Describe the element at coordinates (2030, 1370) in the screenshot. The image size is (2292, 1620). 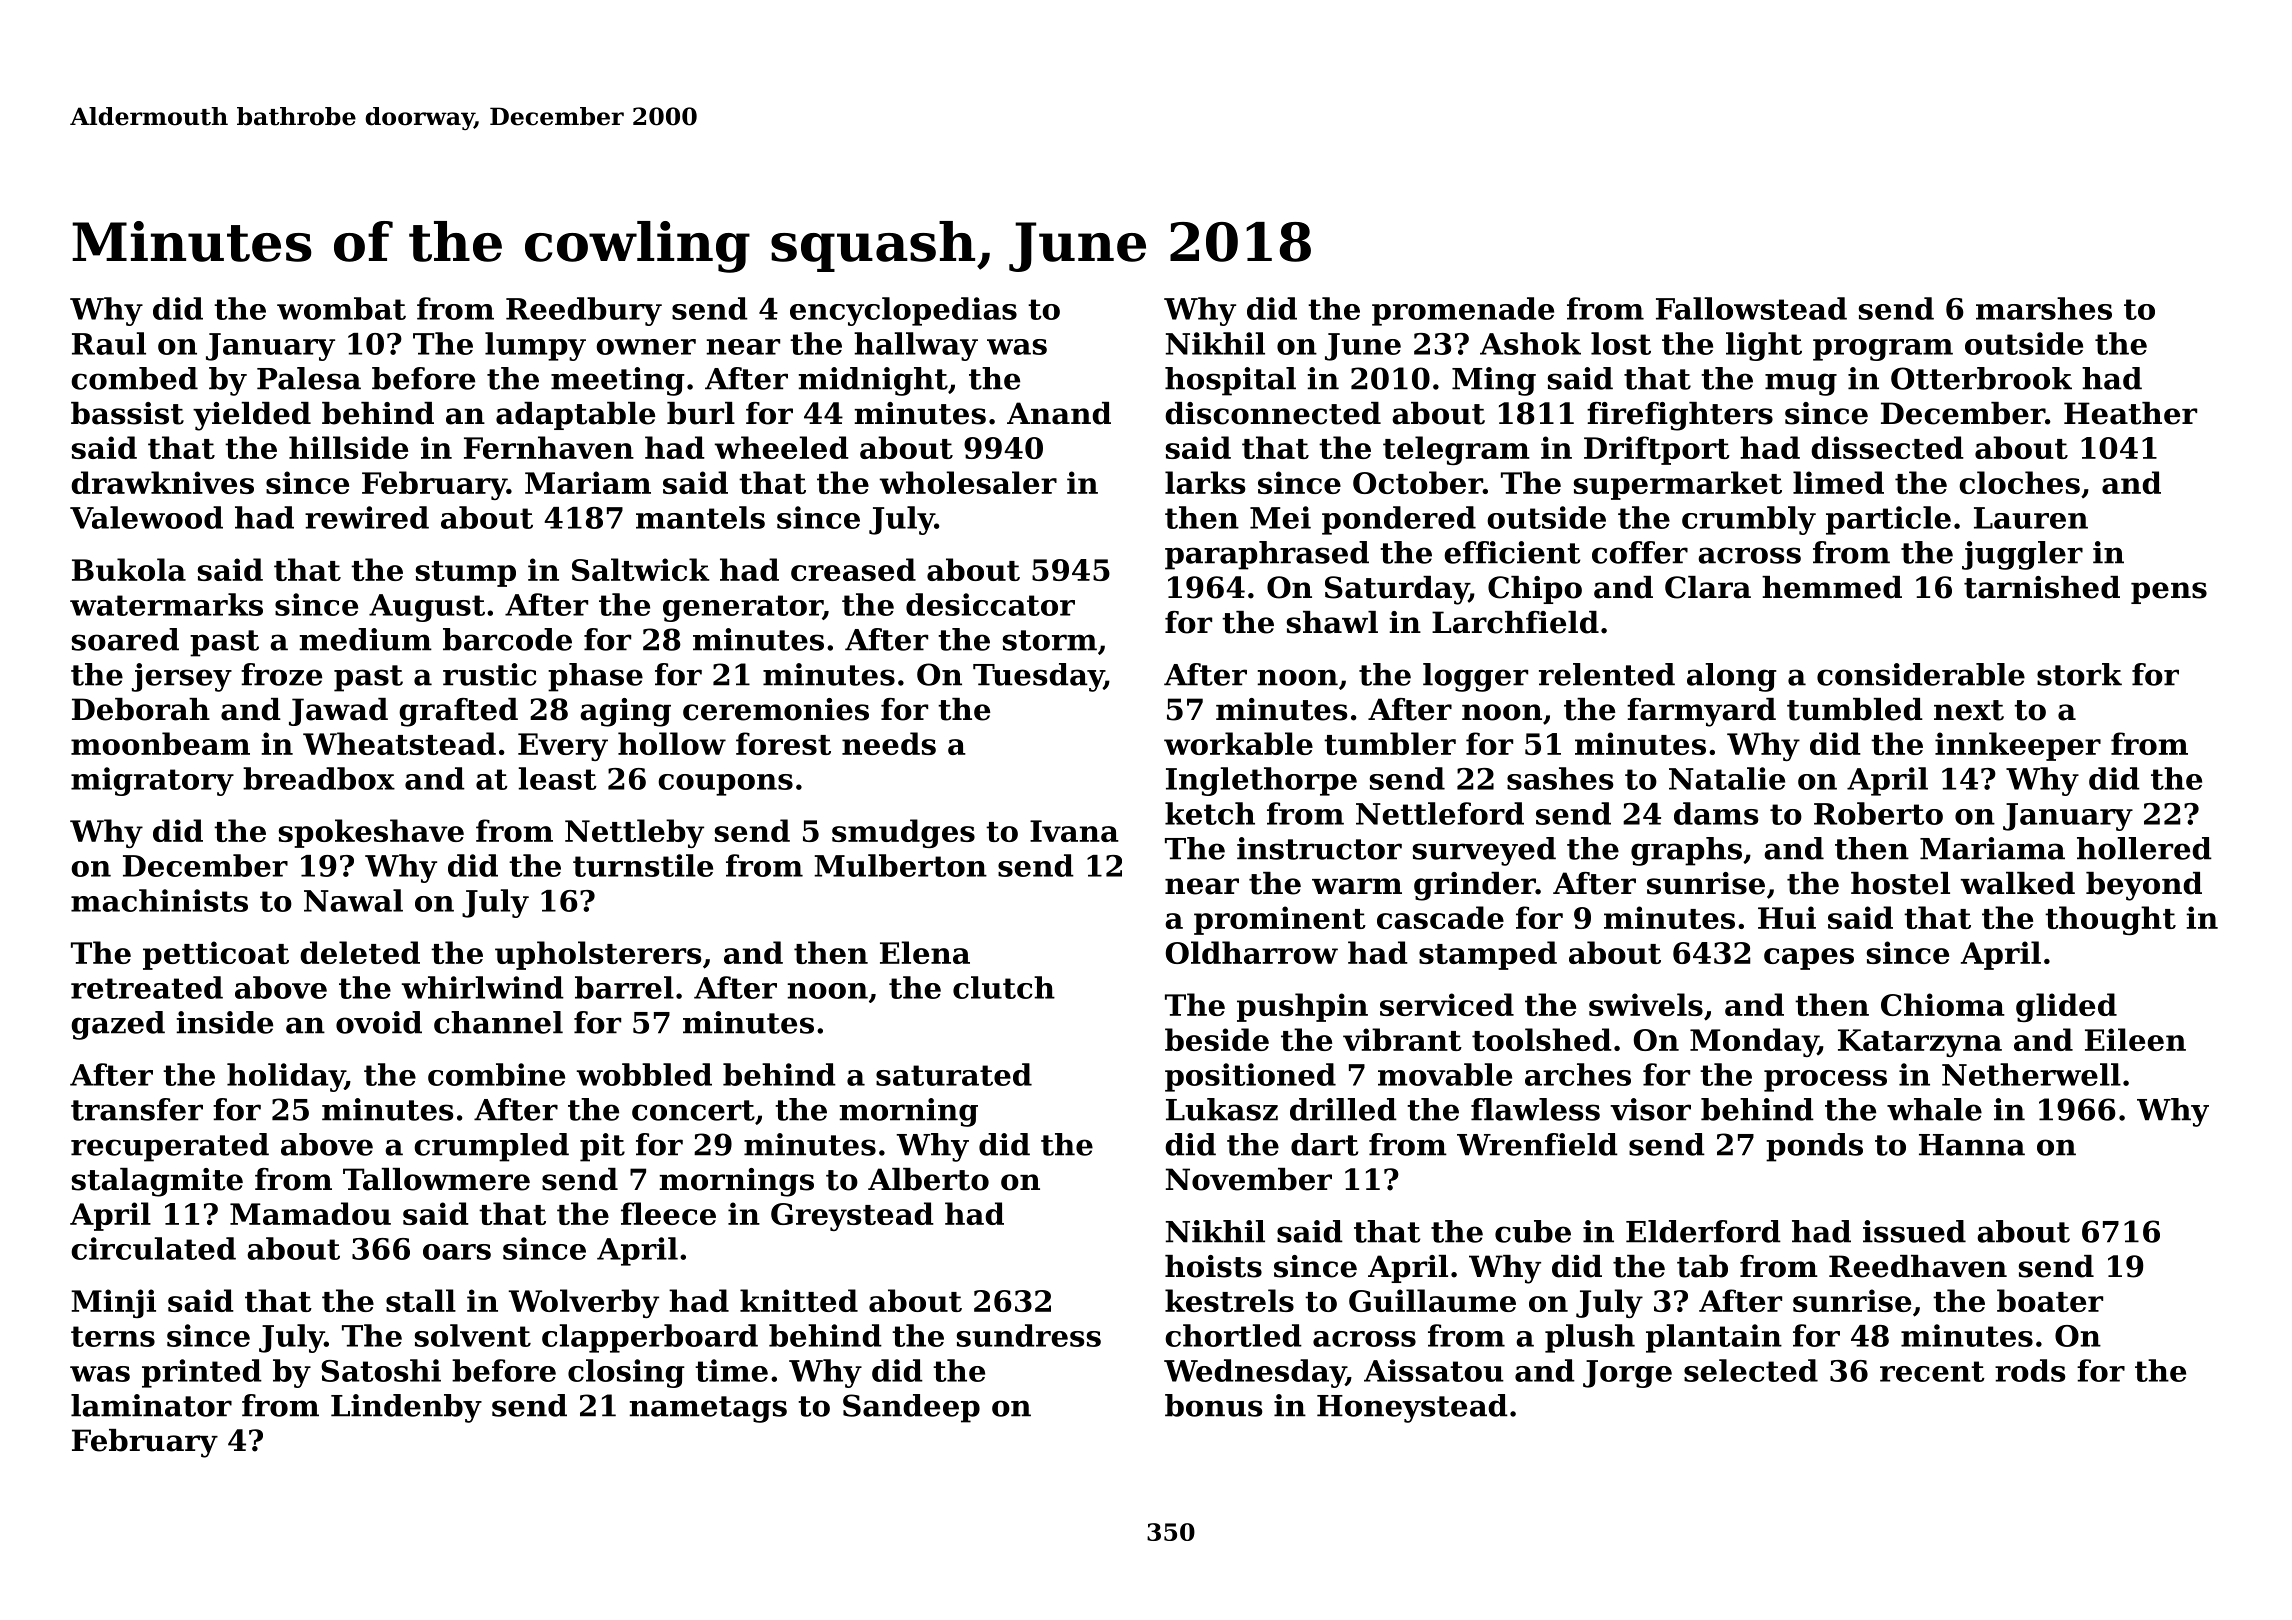
I see `rods` at that location.
